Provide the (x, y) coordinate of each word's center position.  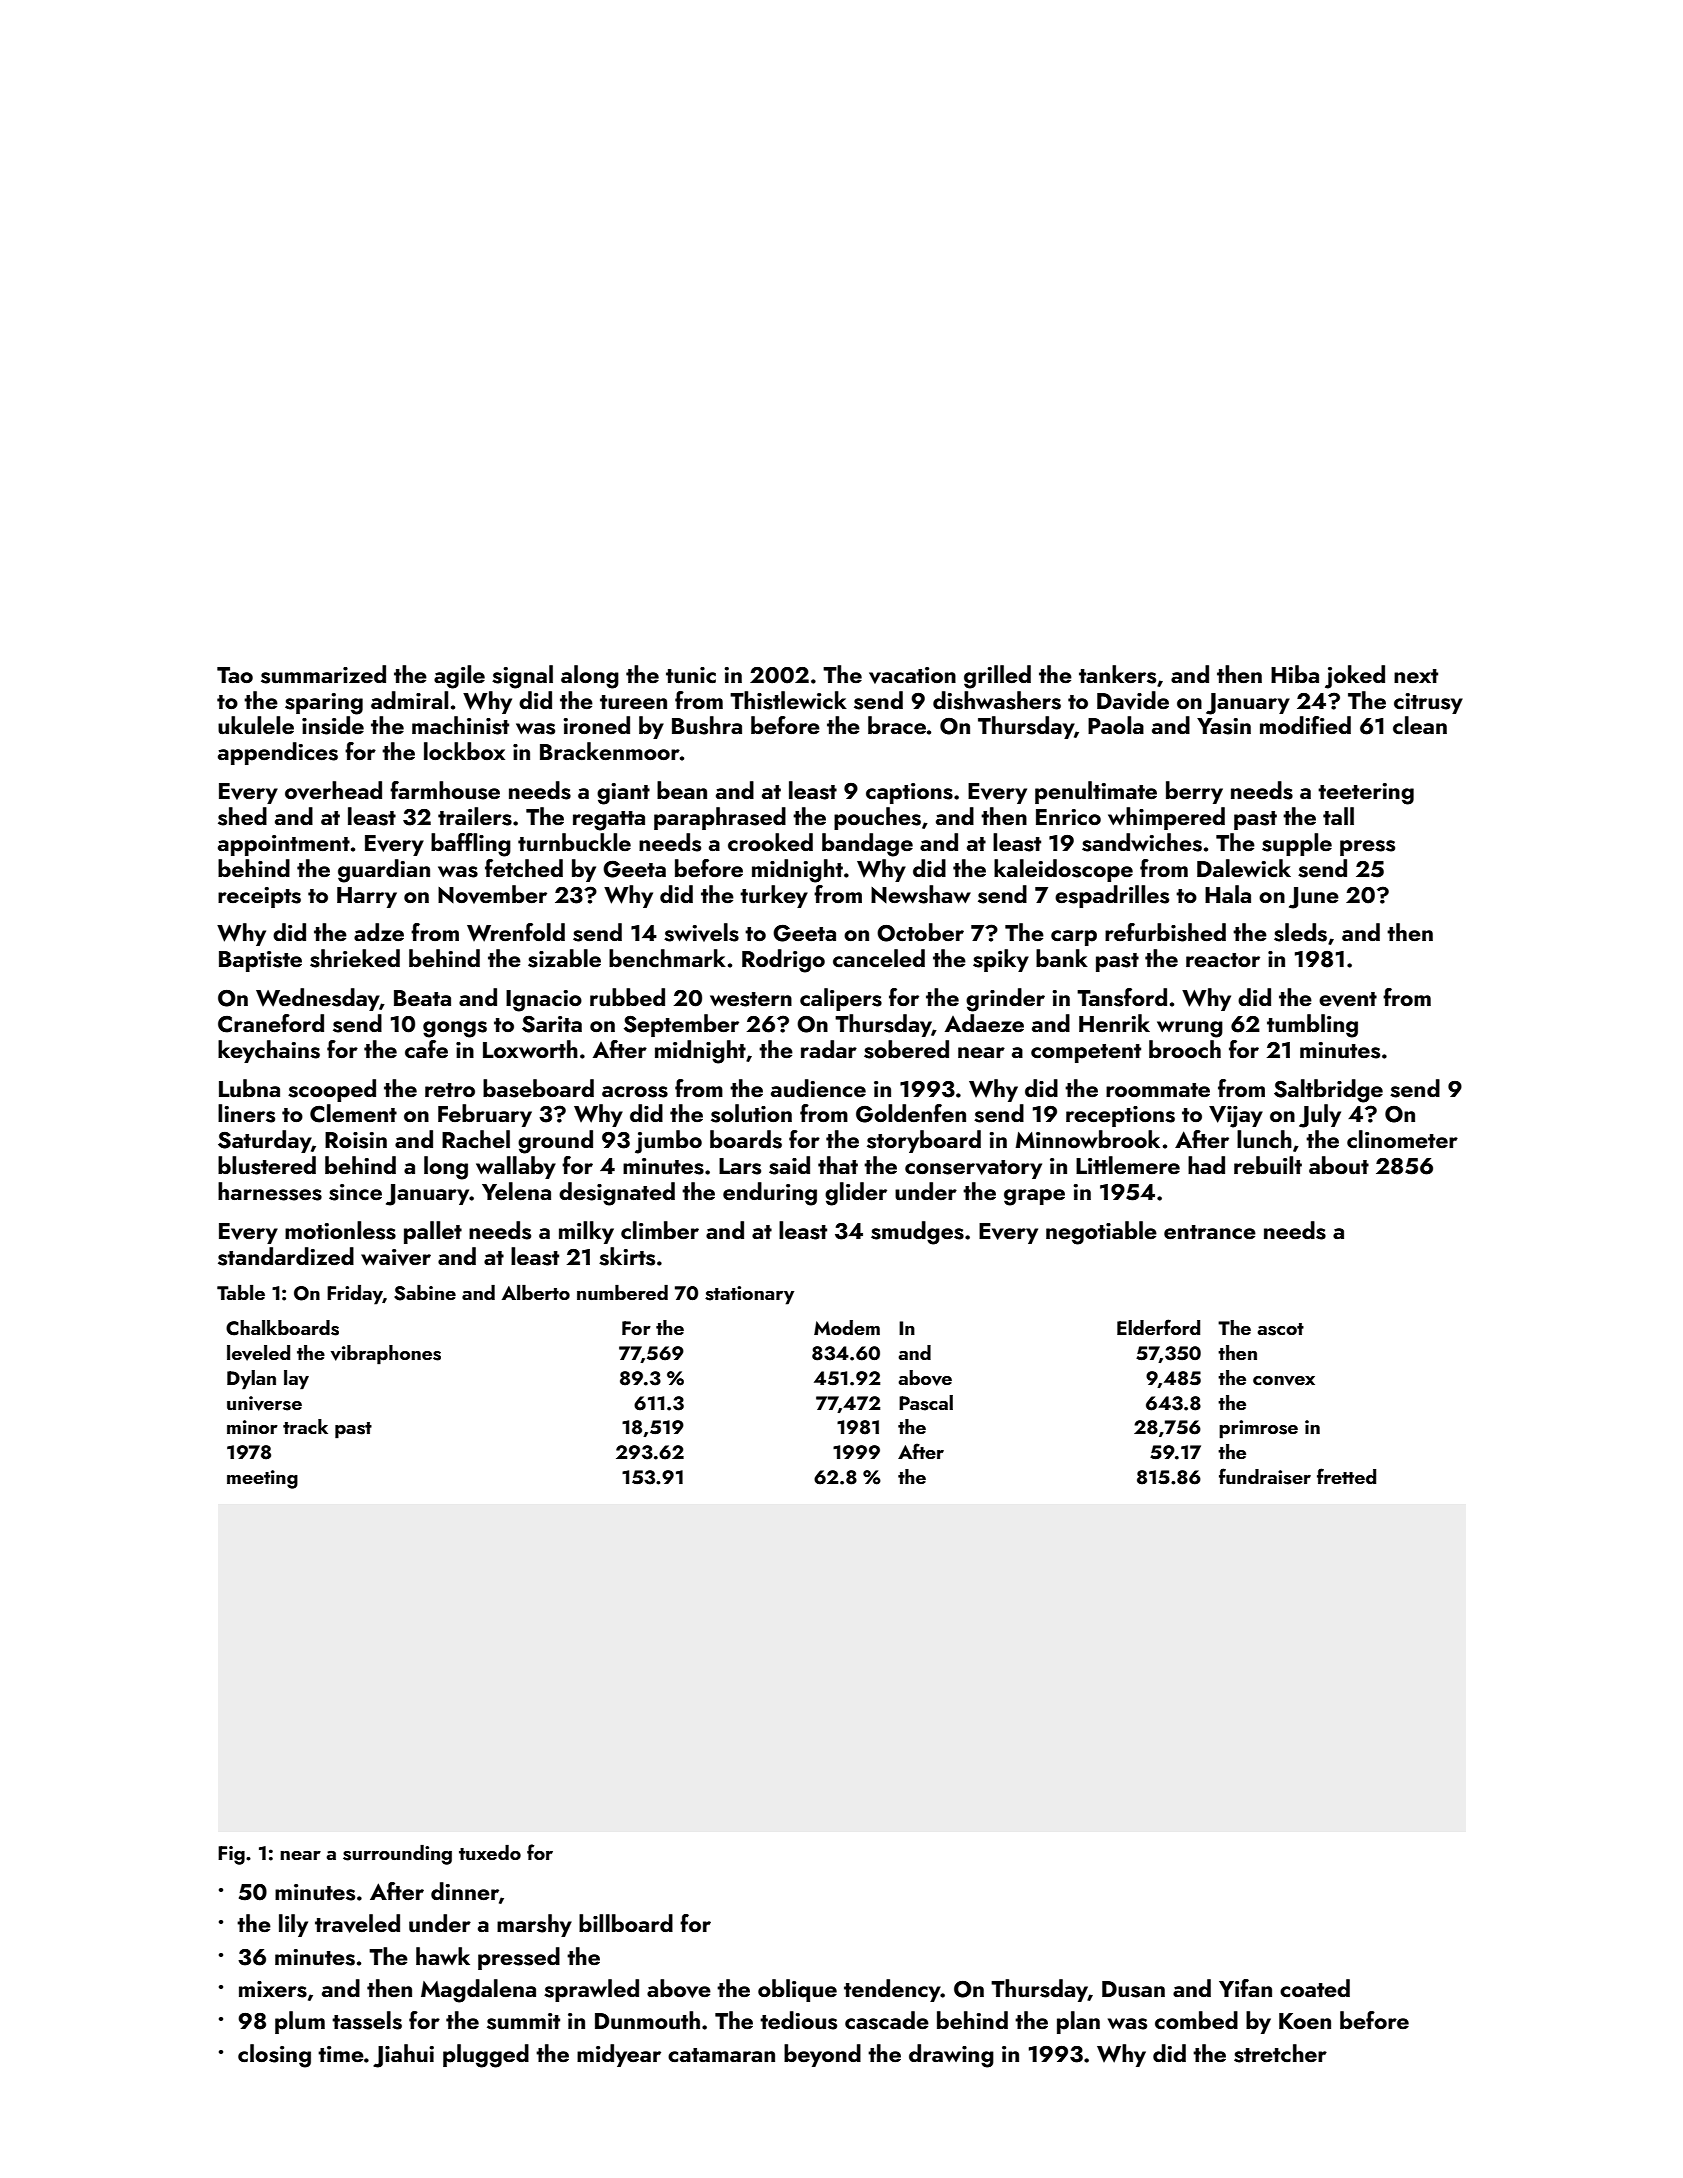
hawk (443, 1956)
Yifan (1245, 1988)
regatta (609, 821)
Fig (231, 1855)
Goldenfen (911, 1113)
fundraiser (1265, 1476)
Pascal (926, 1403)
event (1348, 999)
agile (459, 677)
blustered (267, 1165)
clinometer (1402, 1139)
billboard (626, 1923)
